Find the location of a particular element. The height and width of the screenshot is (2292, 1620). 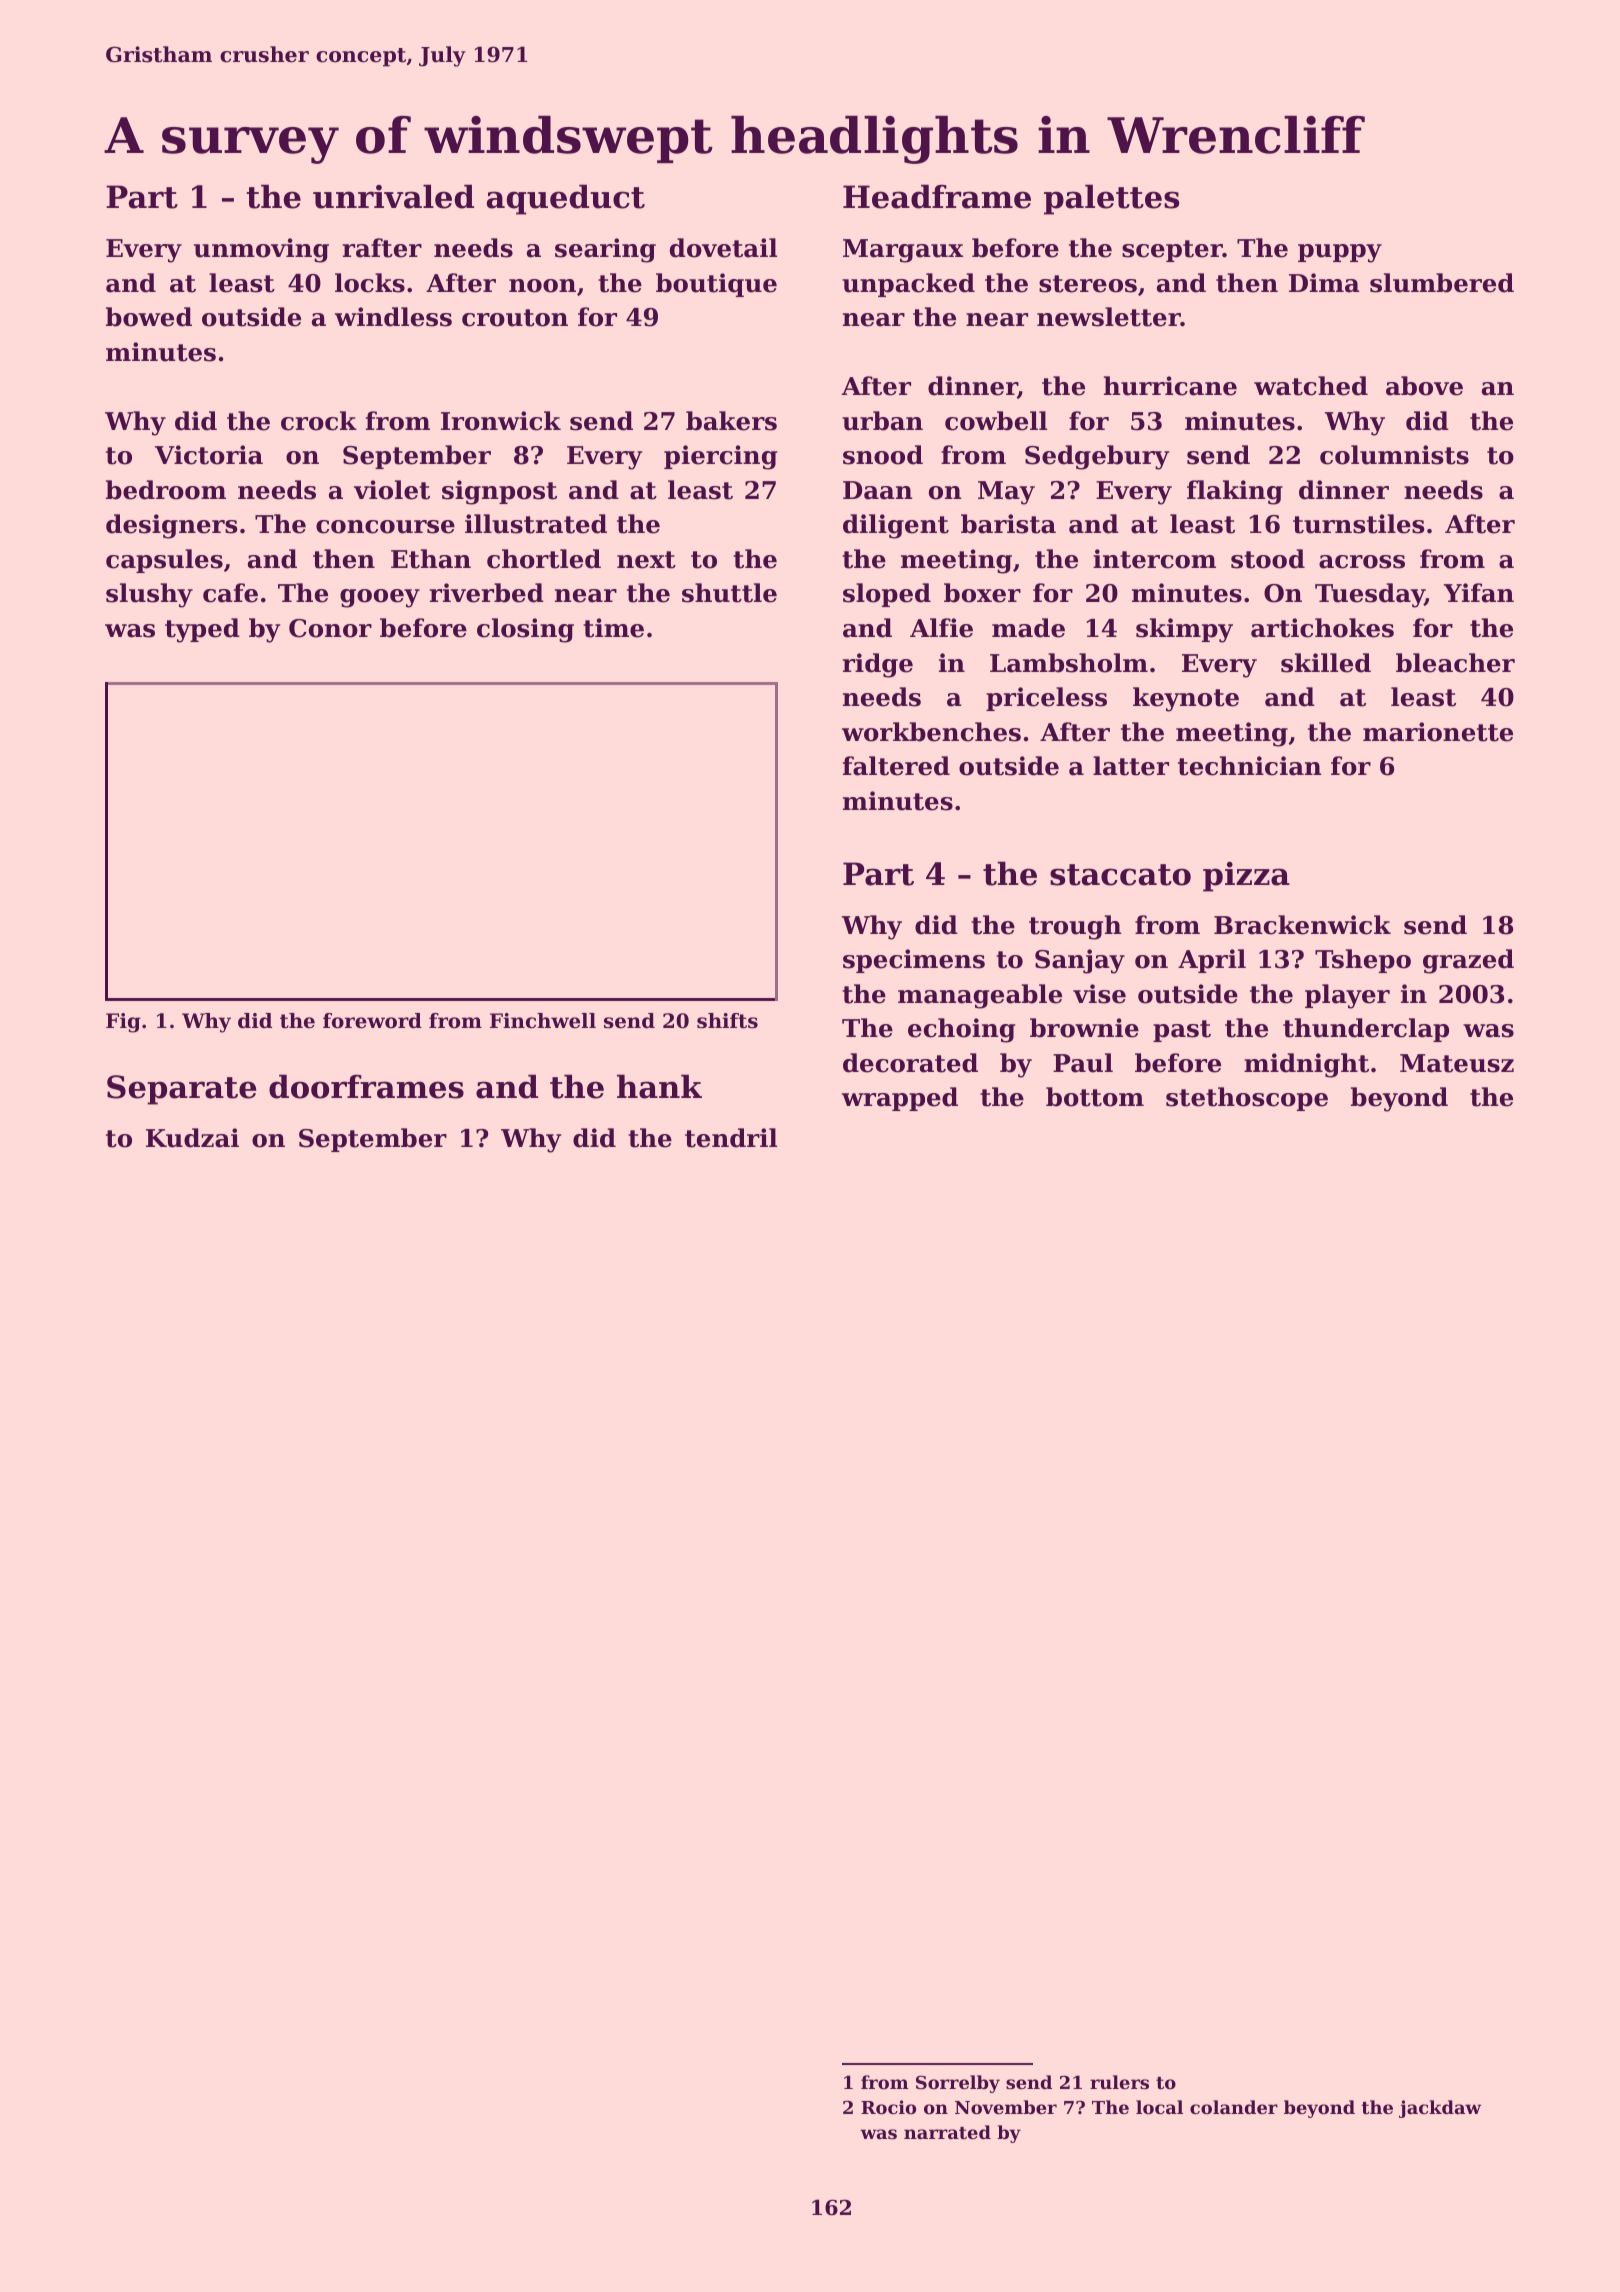

tendril is located at coordinates (731, 1138).
